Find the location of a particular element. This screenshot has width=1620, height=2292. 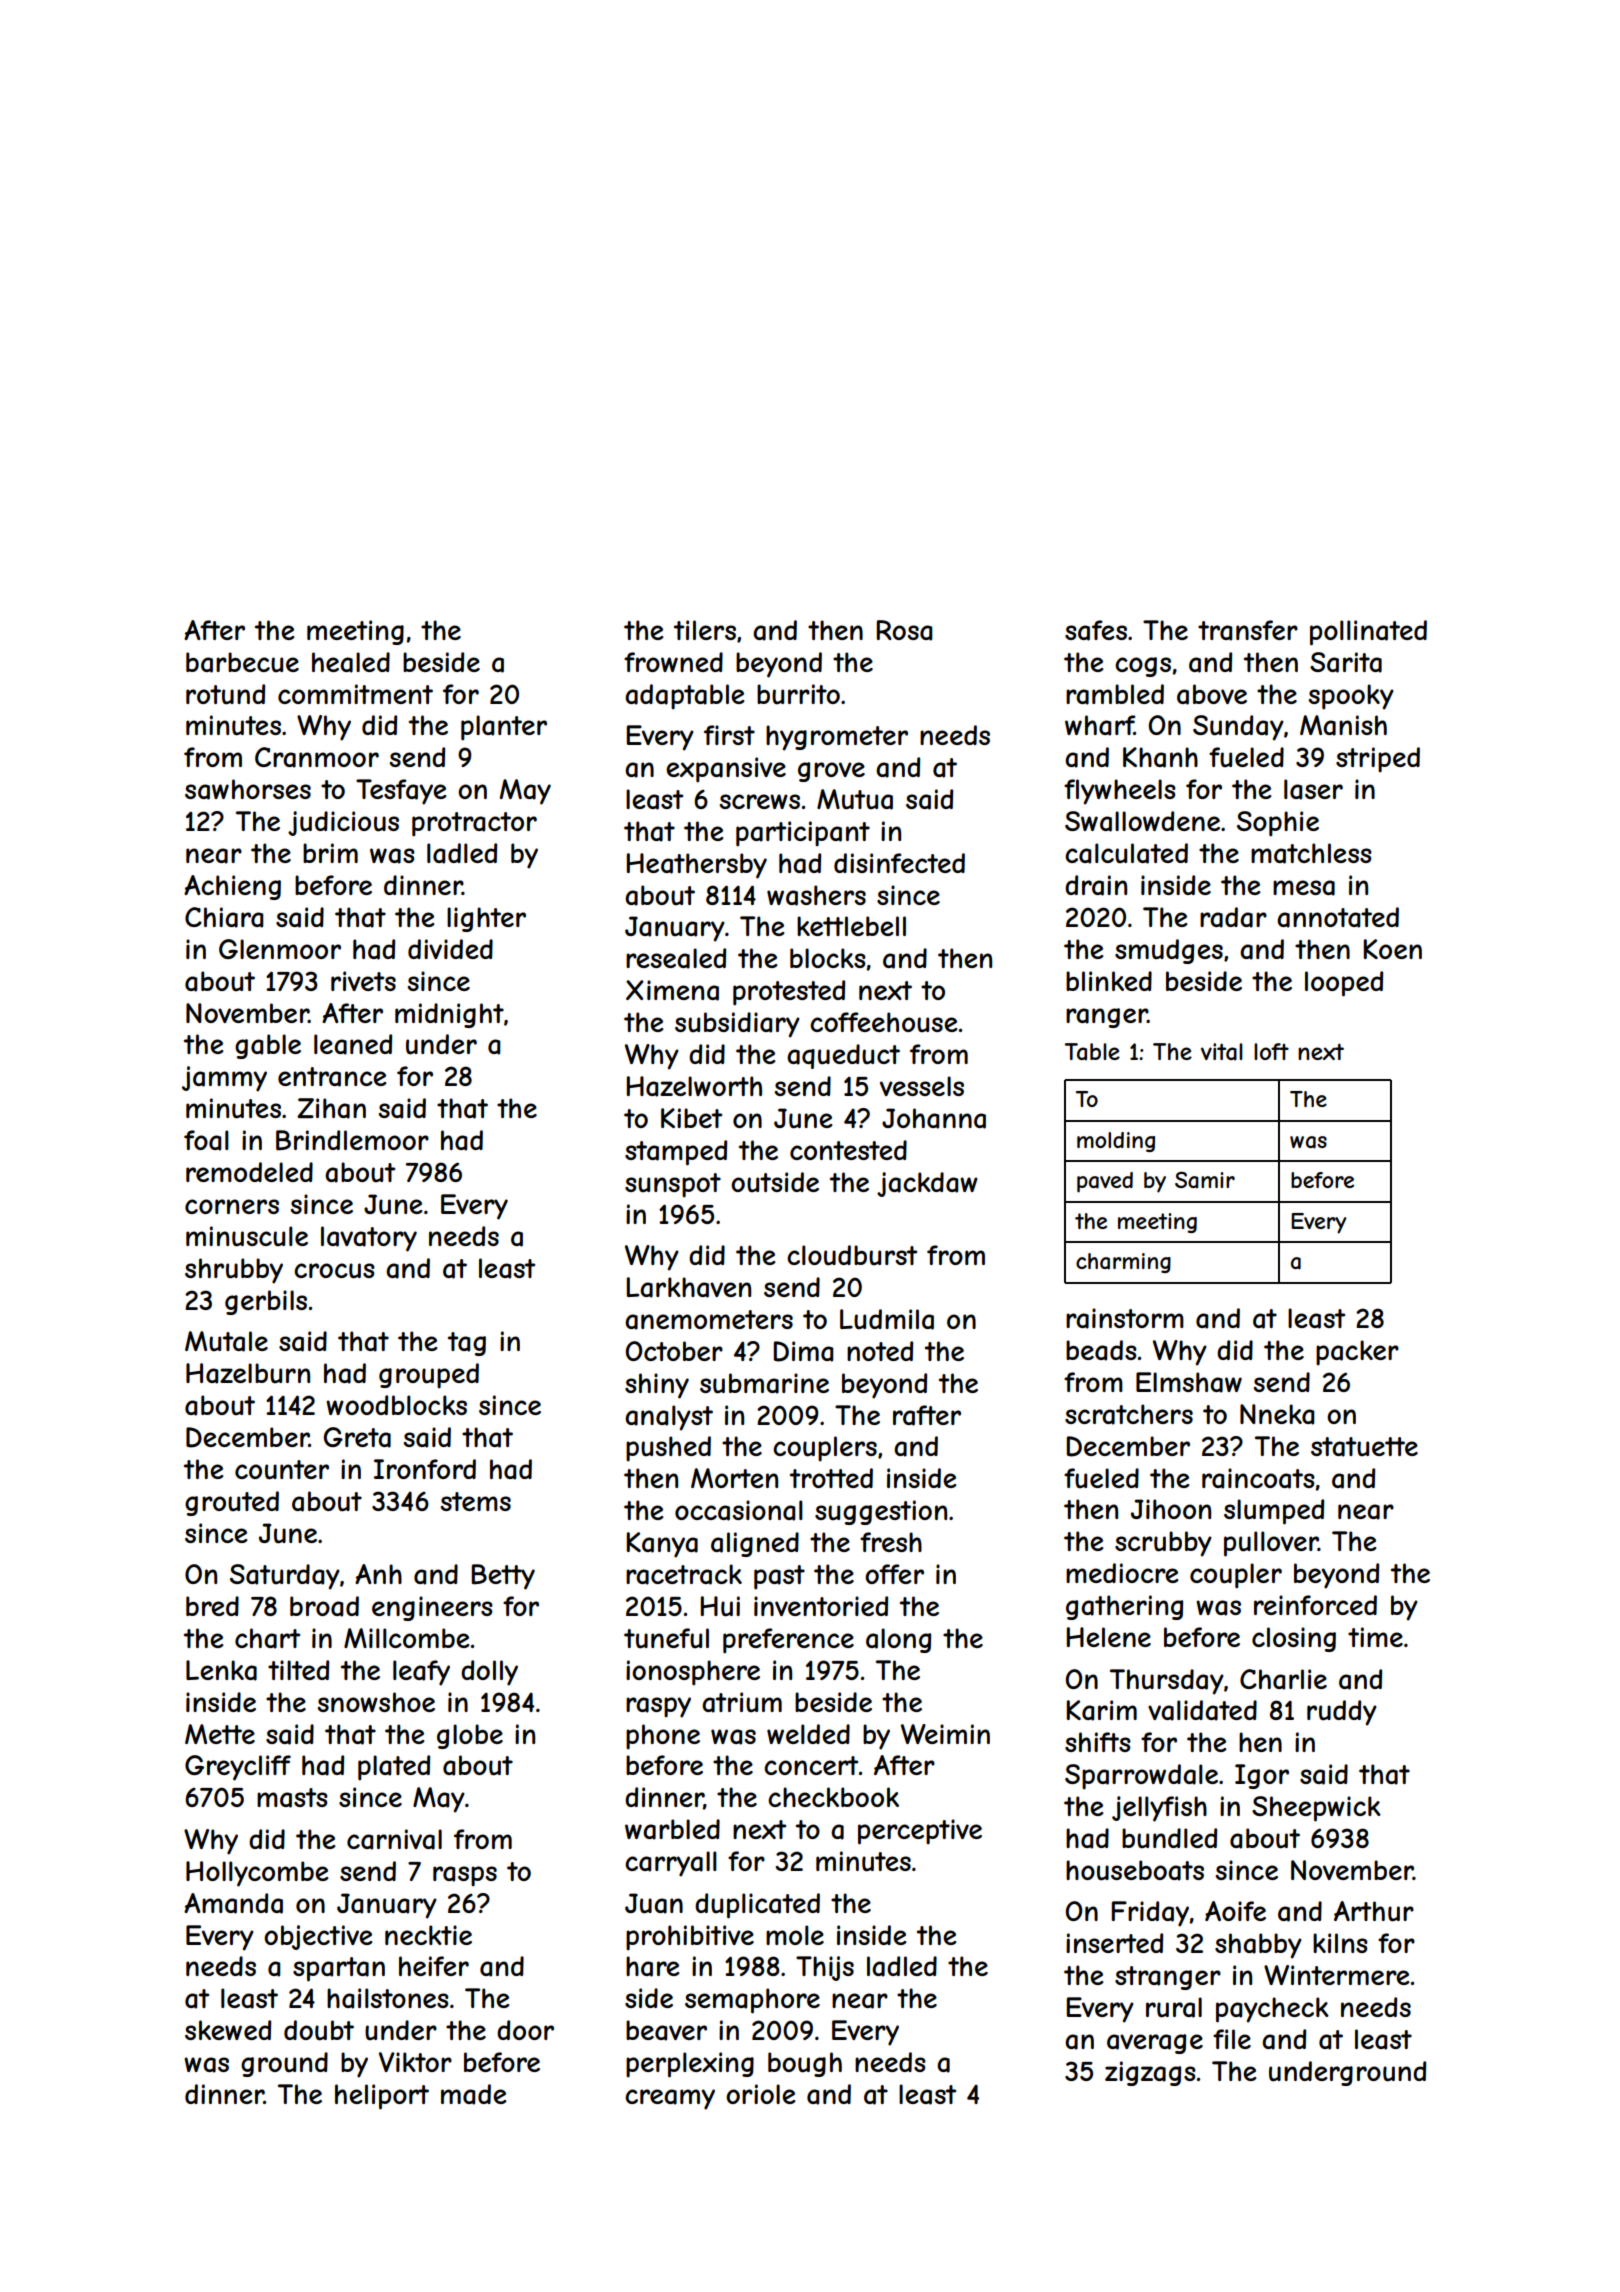

charming is located at coordinates (1123, 1263).
